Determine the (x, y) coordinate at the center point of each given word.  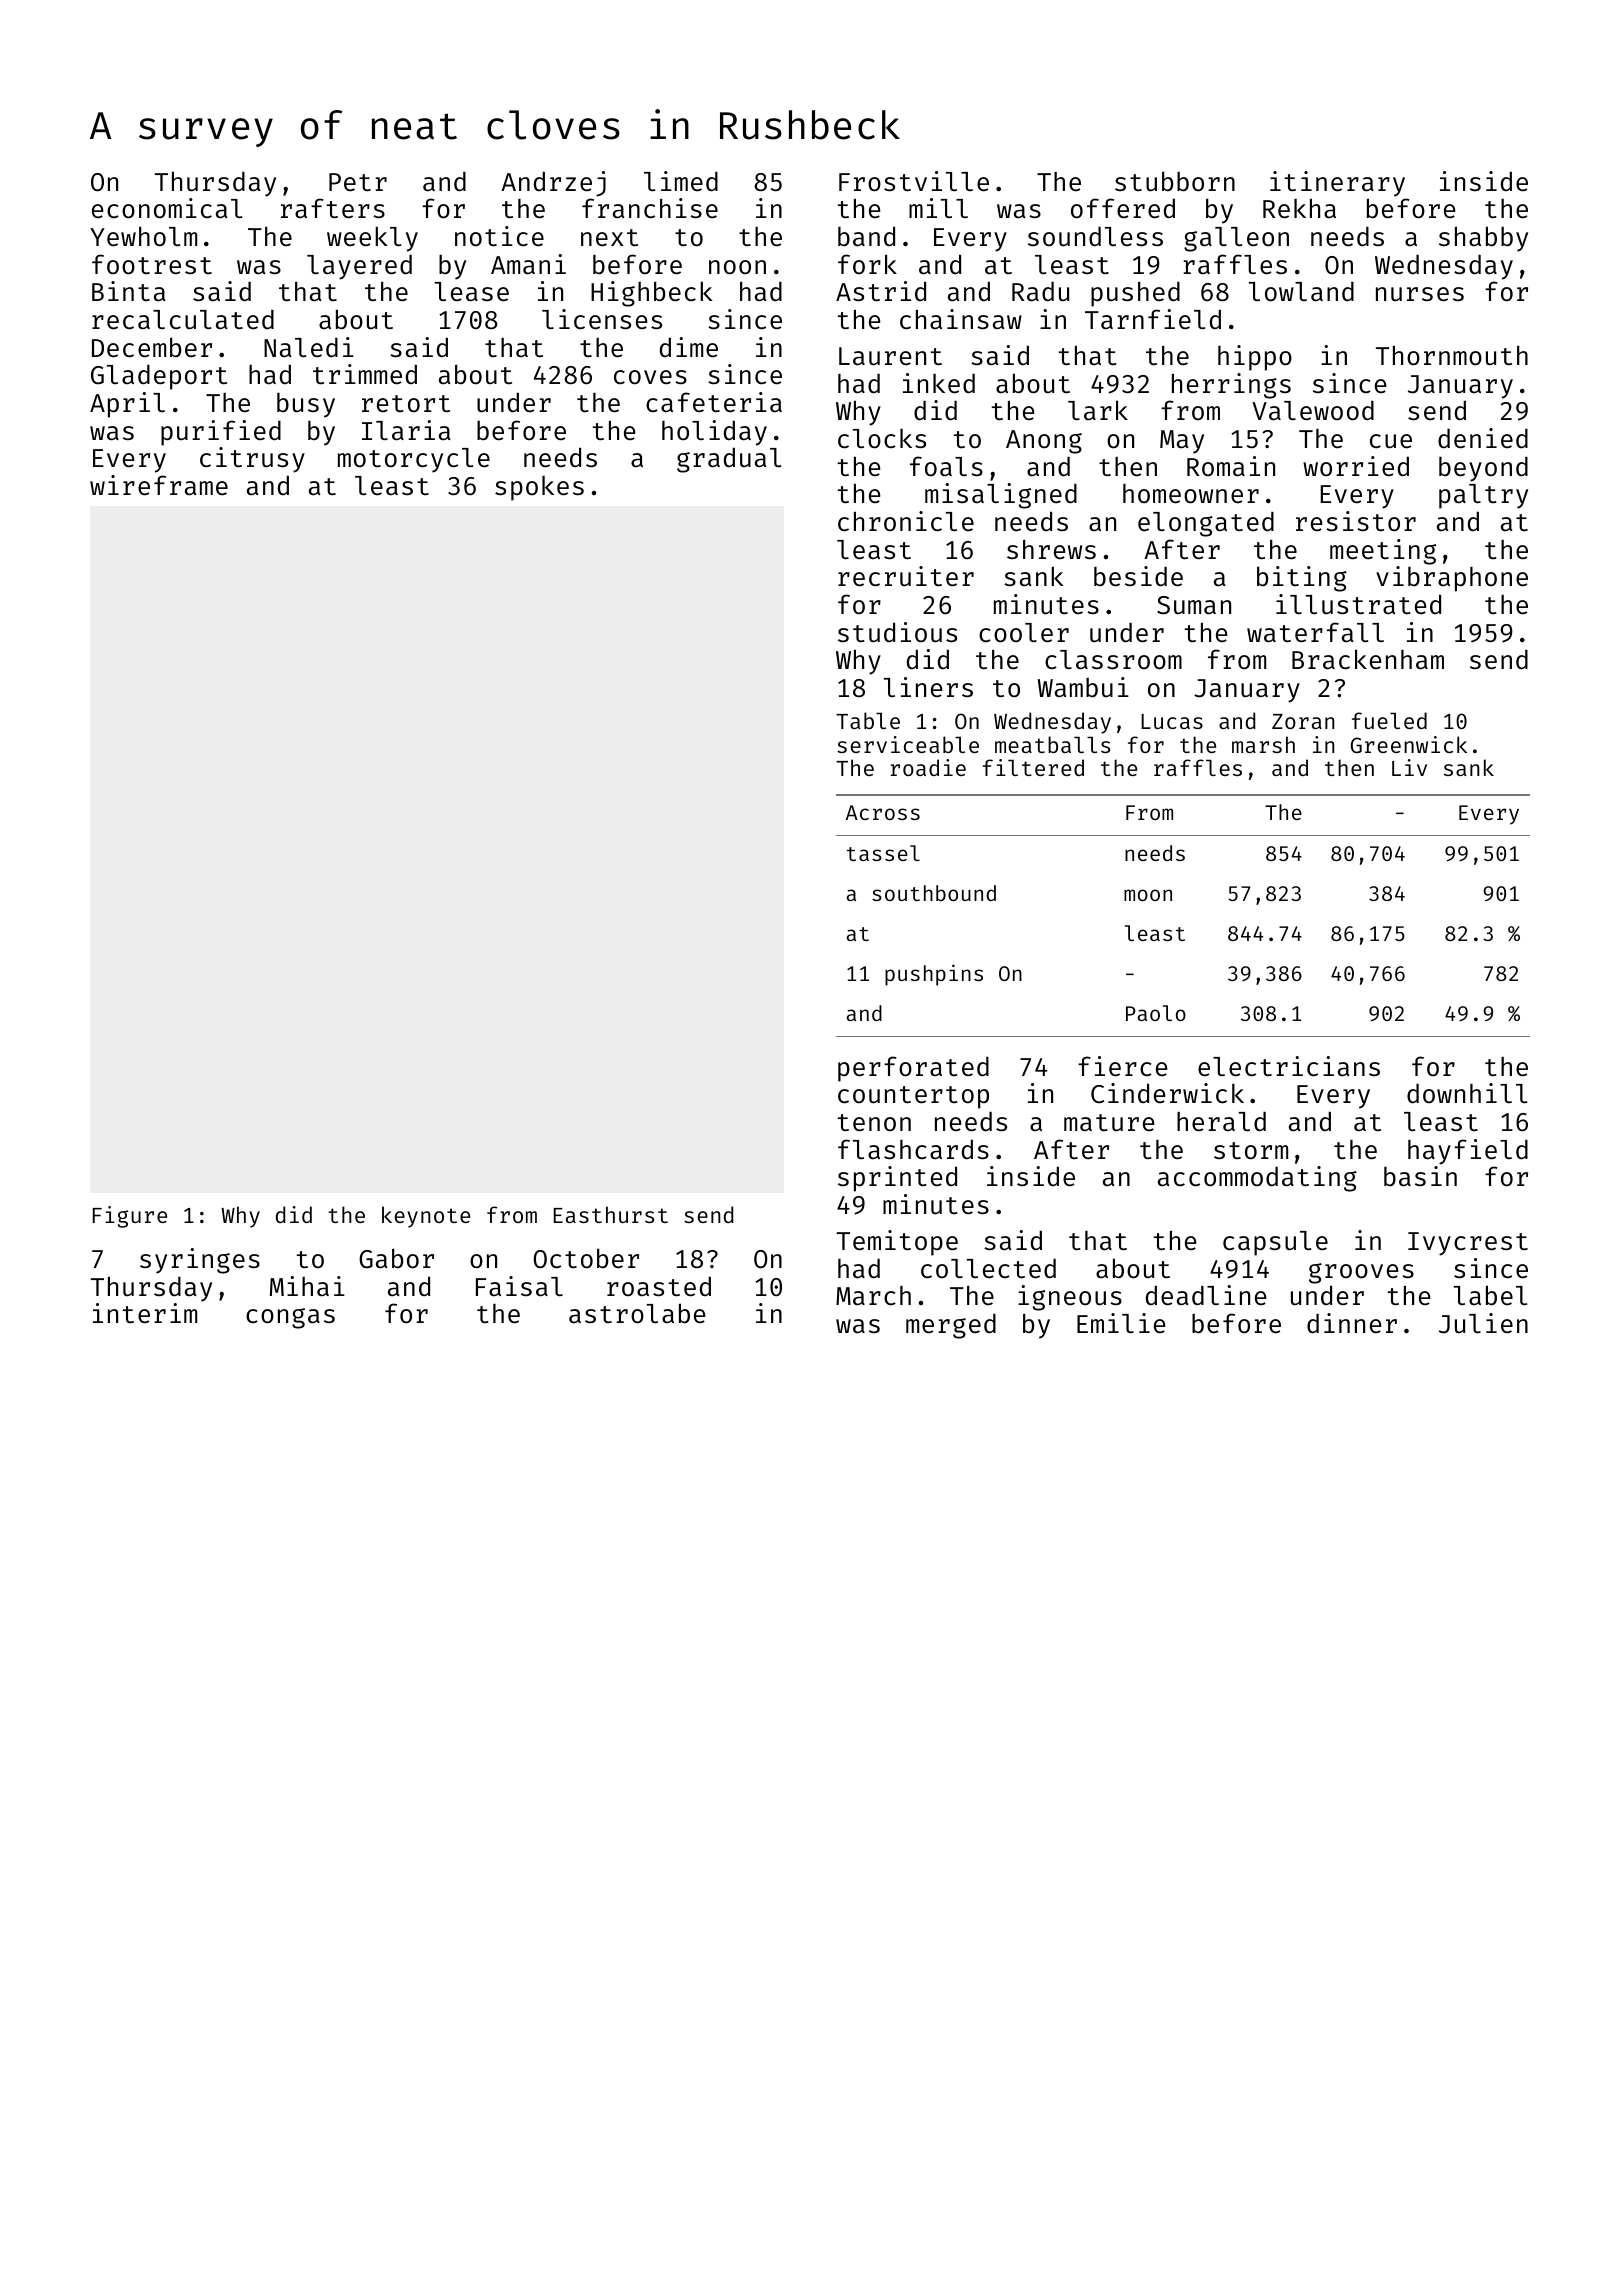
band (866, 236)
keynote (426, 1217)
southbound (934, 893)
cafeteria (714, 402)
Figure (130, 1217)
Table (868, 720)
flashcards (913, 1149)
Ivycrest (1468, 1244)
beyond (1483, 469)
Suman (1194, 605)
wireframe (159, 485)
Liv (1409, 767)
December (152, 347)
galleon (1236, 239)
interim (145, 1313)
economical (167, 208)
